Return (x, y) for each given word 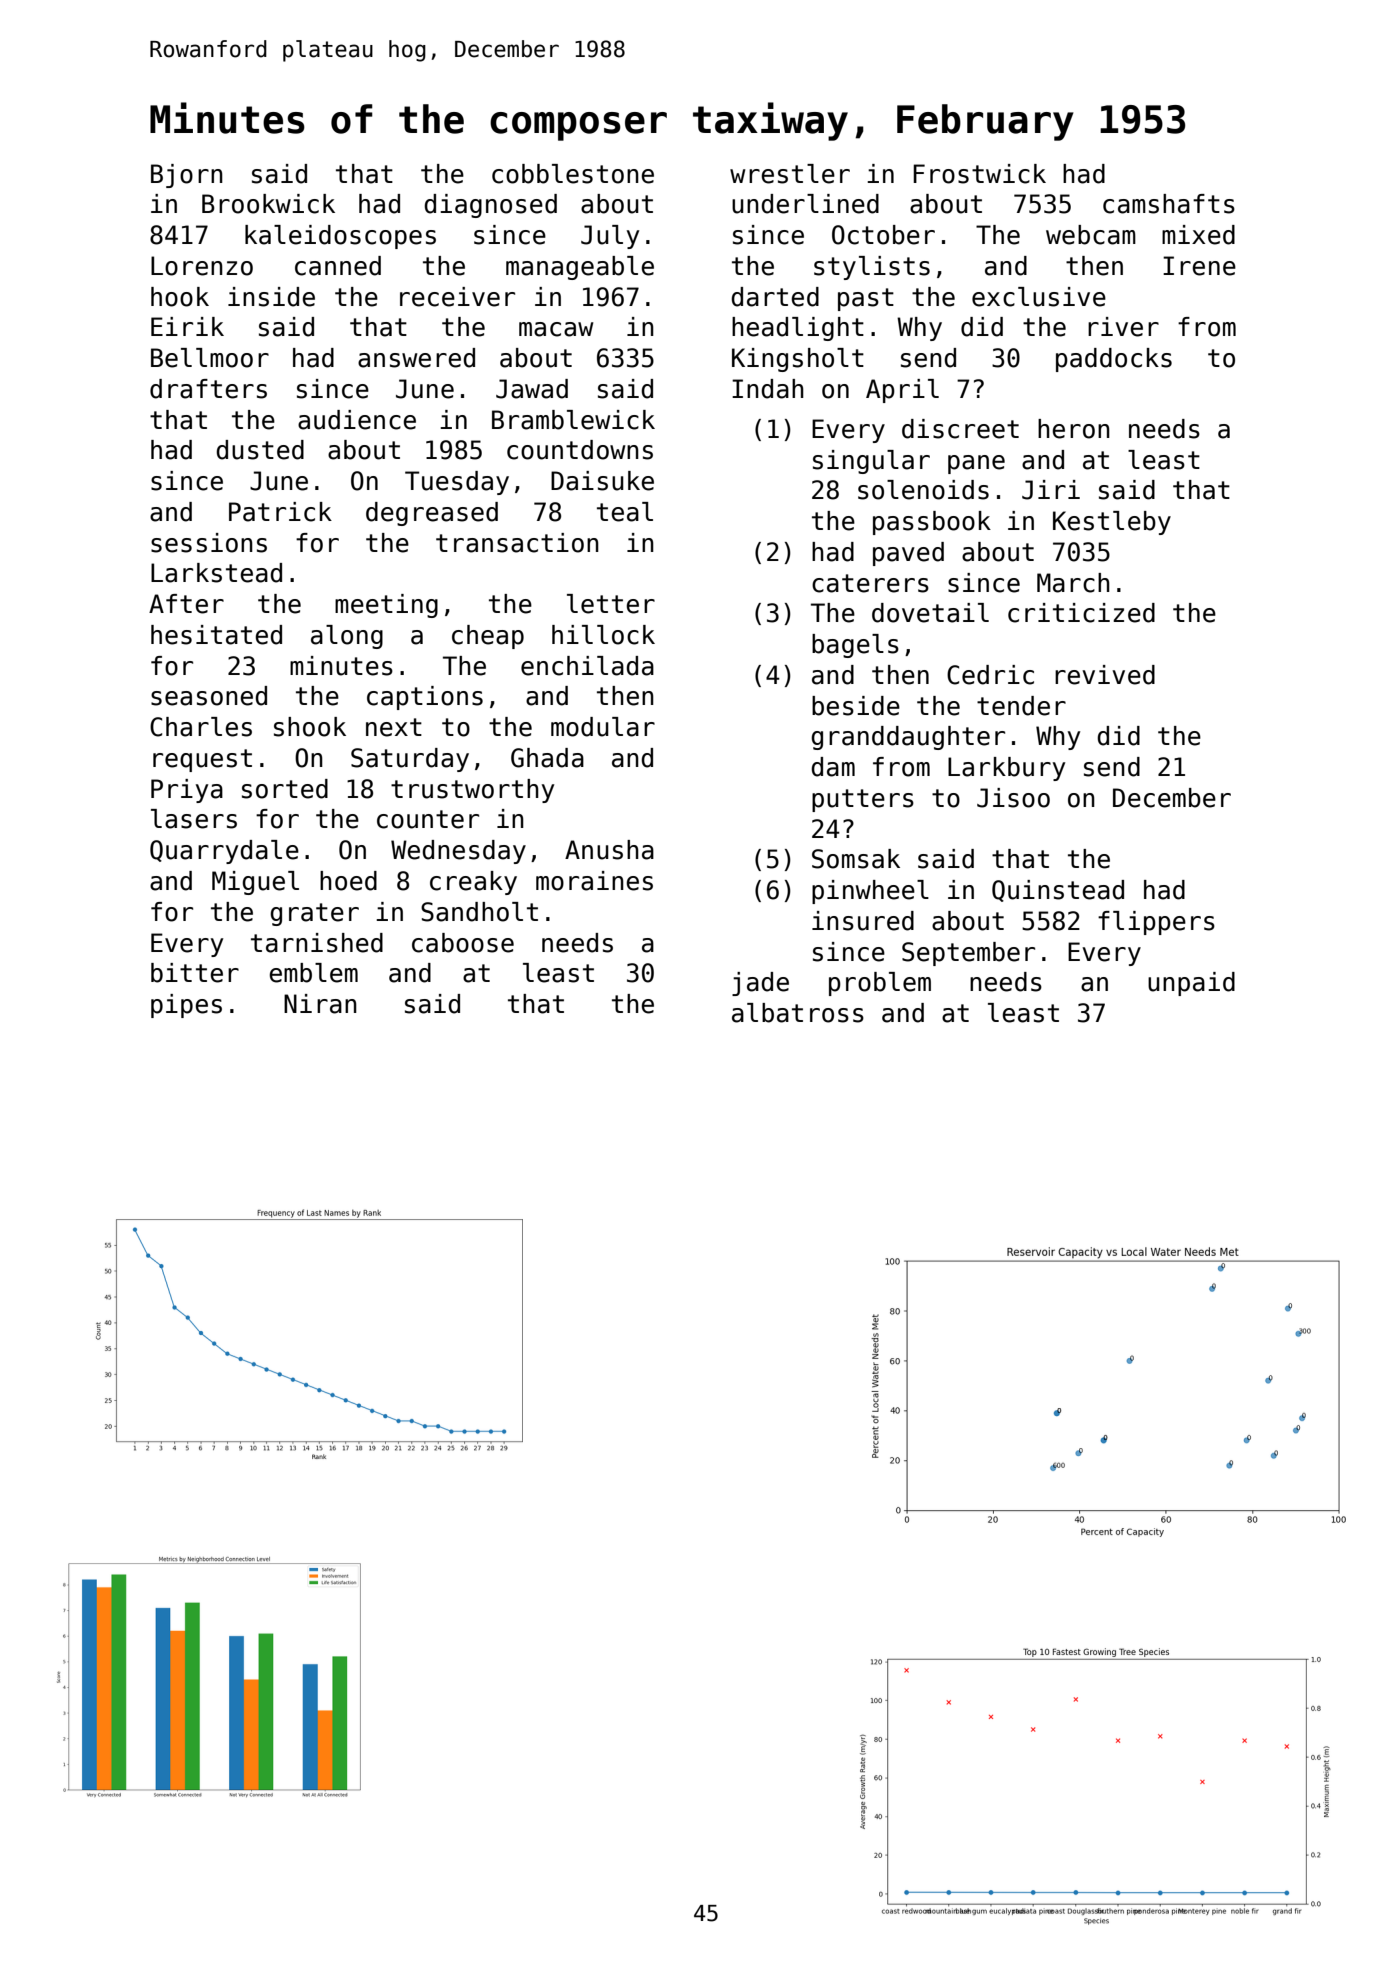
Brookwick (268, 204)
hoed (348, 881)
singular (871, 462)
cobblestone (573, 174)
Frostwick (979, 174)
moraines (594, 881)
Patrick (280, 512)
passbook (932, 523)
